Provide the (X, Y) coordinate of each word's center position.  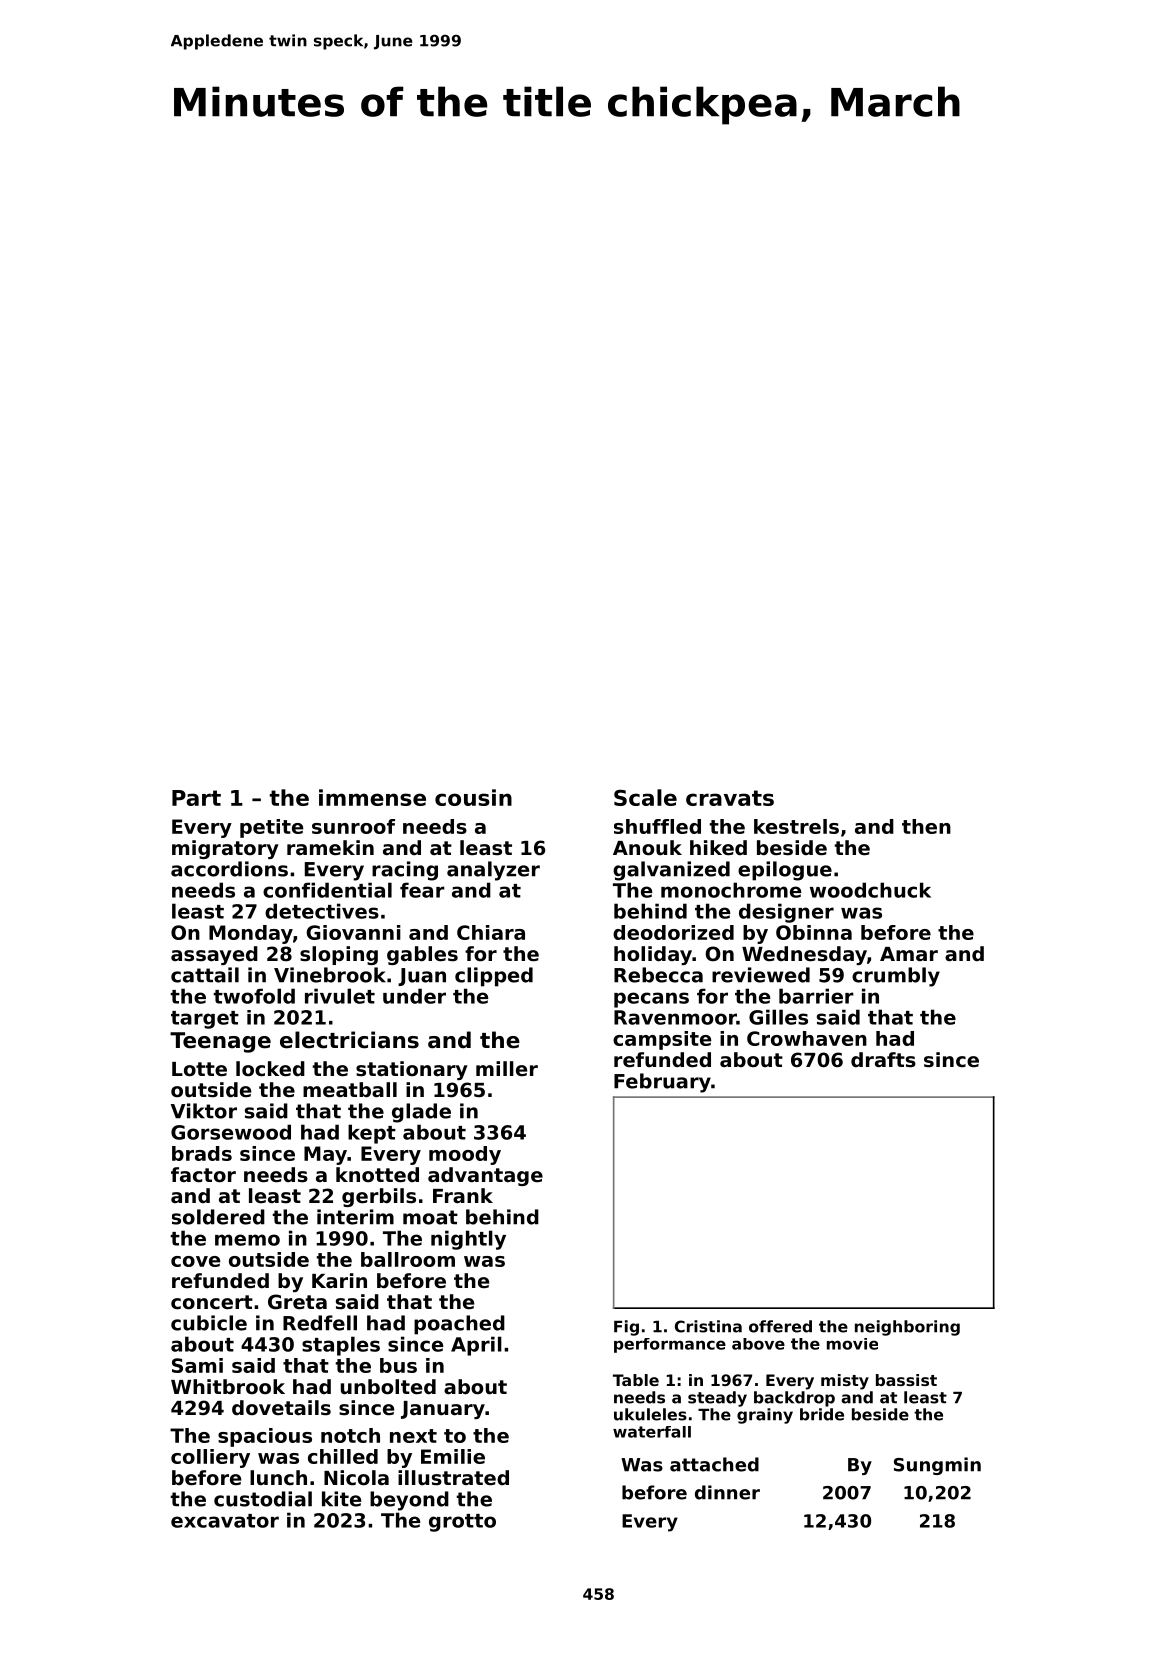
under (414, 996)
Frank (463, 1196)
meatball (350, 1090)
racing (405, 871)
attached (714, 1464)
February (662, 1083)
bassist (906, 1380)
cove (195, 1261)
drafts (883, 1060)
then (926, 826)
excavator (225, 1521)
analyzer (493, 871)
